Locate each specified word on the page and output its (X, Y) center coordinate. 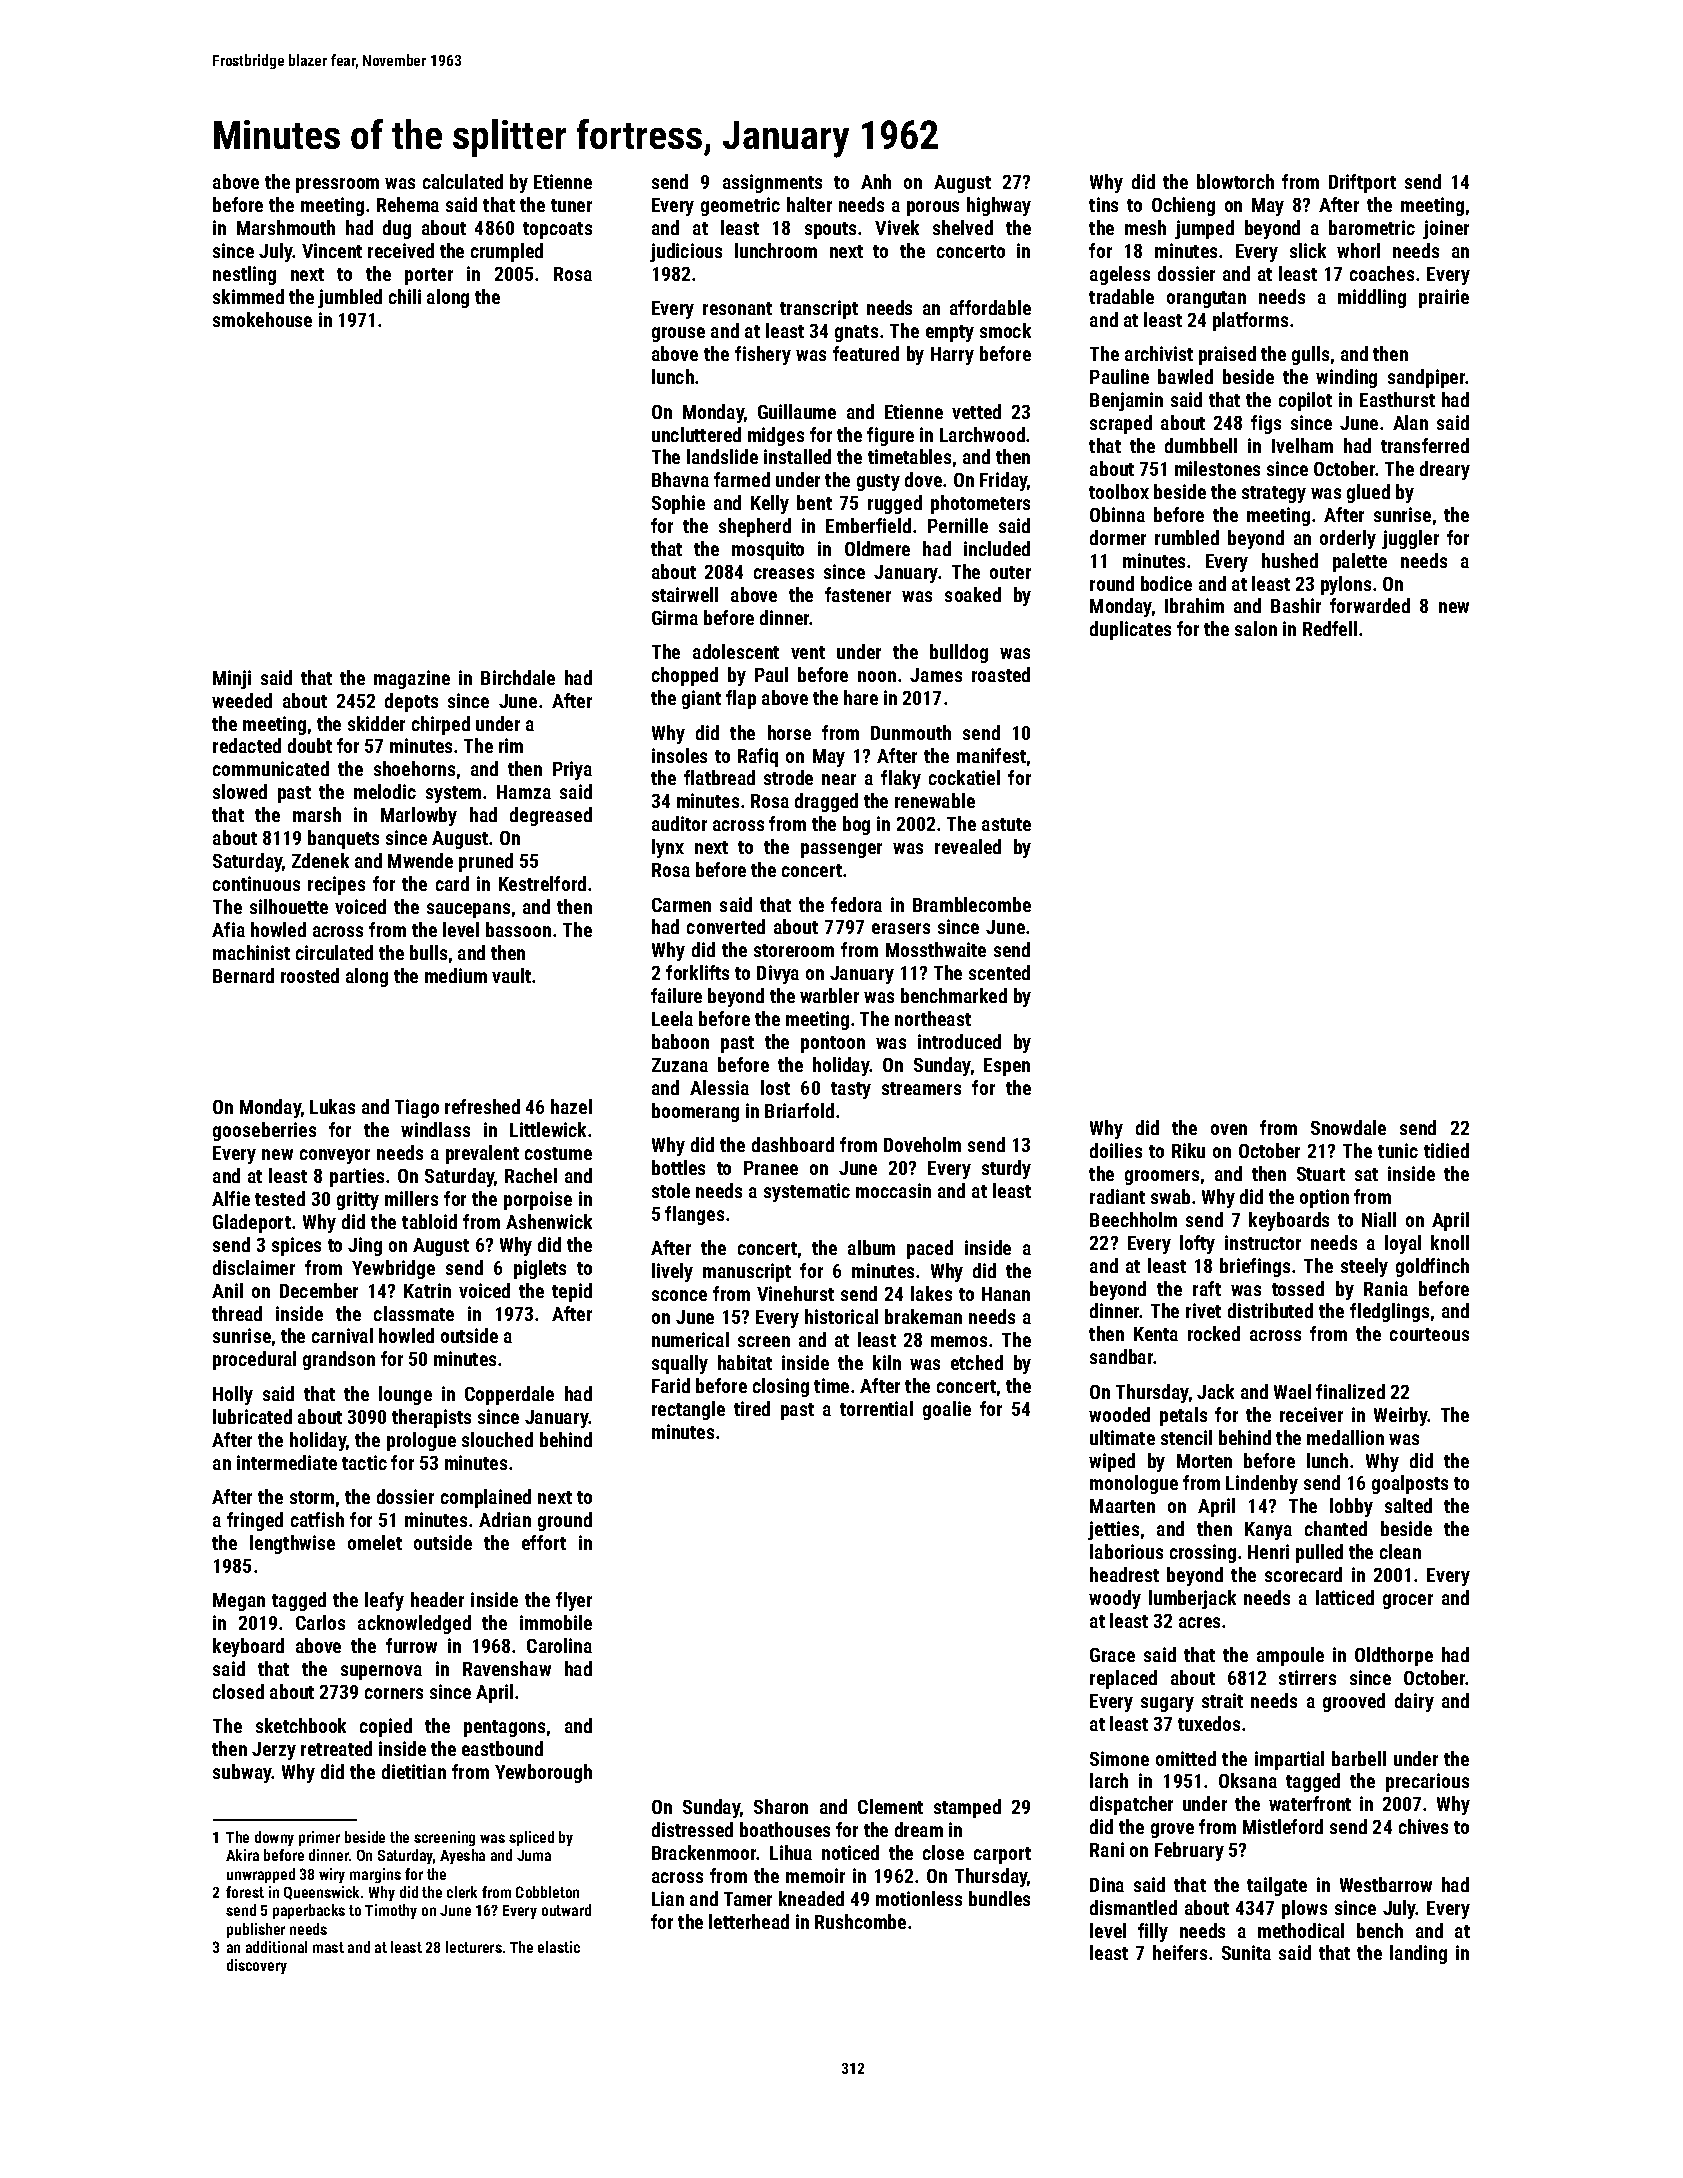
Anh (876, 181)
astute (1006, 824)
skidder (376, 723)
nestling (244, 275)
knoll (1450, 1242)
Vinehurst (795, 1293)
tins (1103, 204)
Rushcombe (860, 1921)
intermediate (287, 1462)
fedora (856, 904)
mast (328, 1947)
